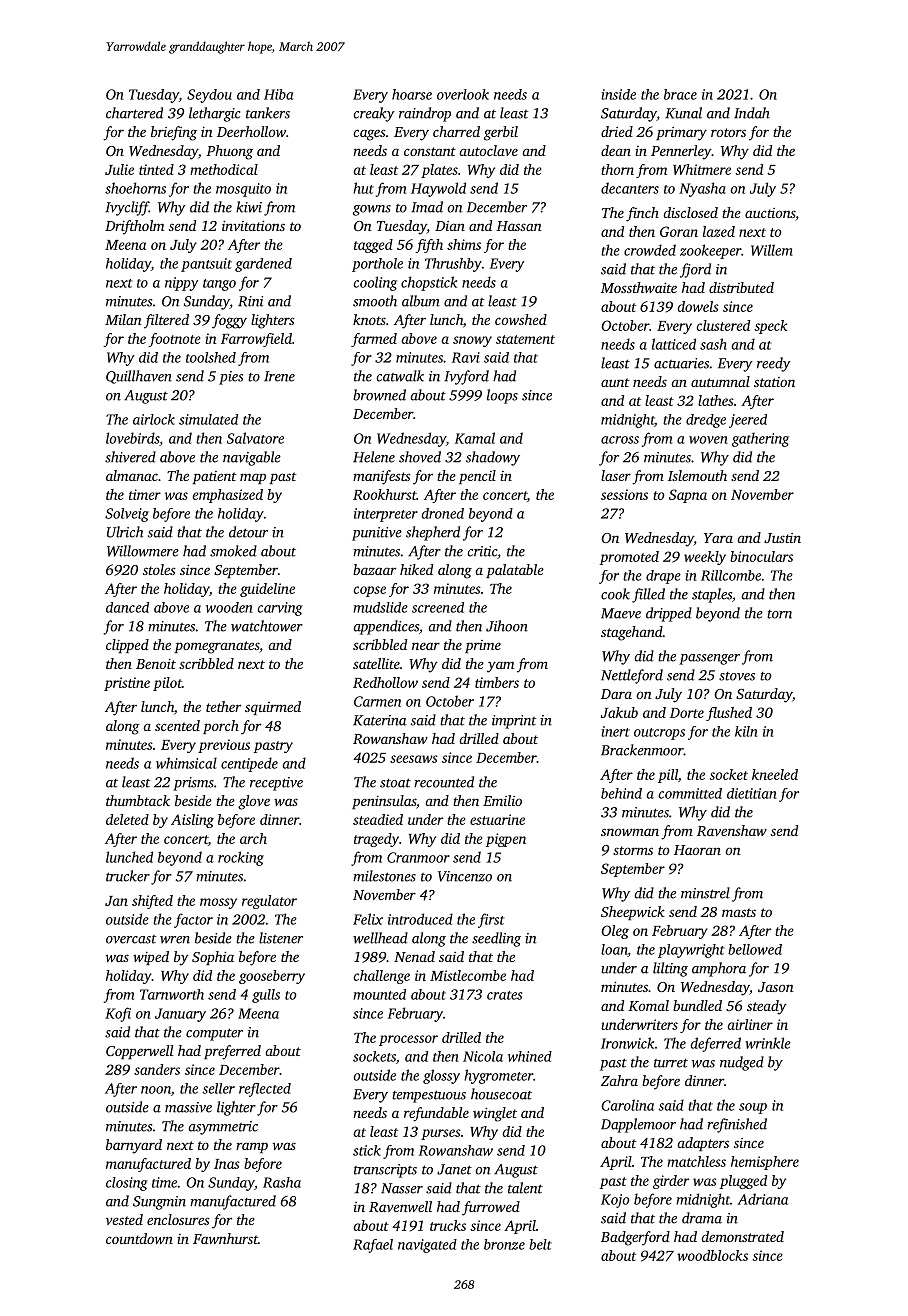 The image size is (908, 1316). I want to click on girder, so click(671, 1182).
